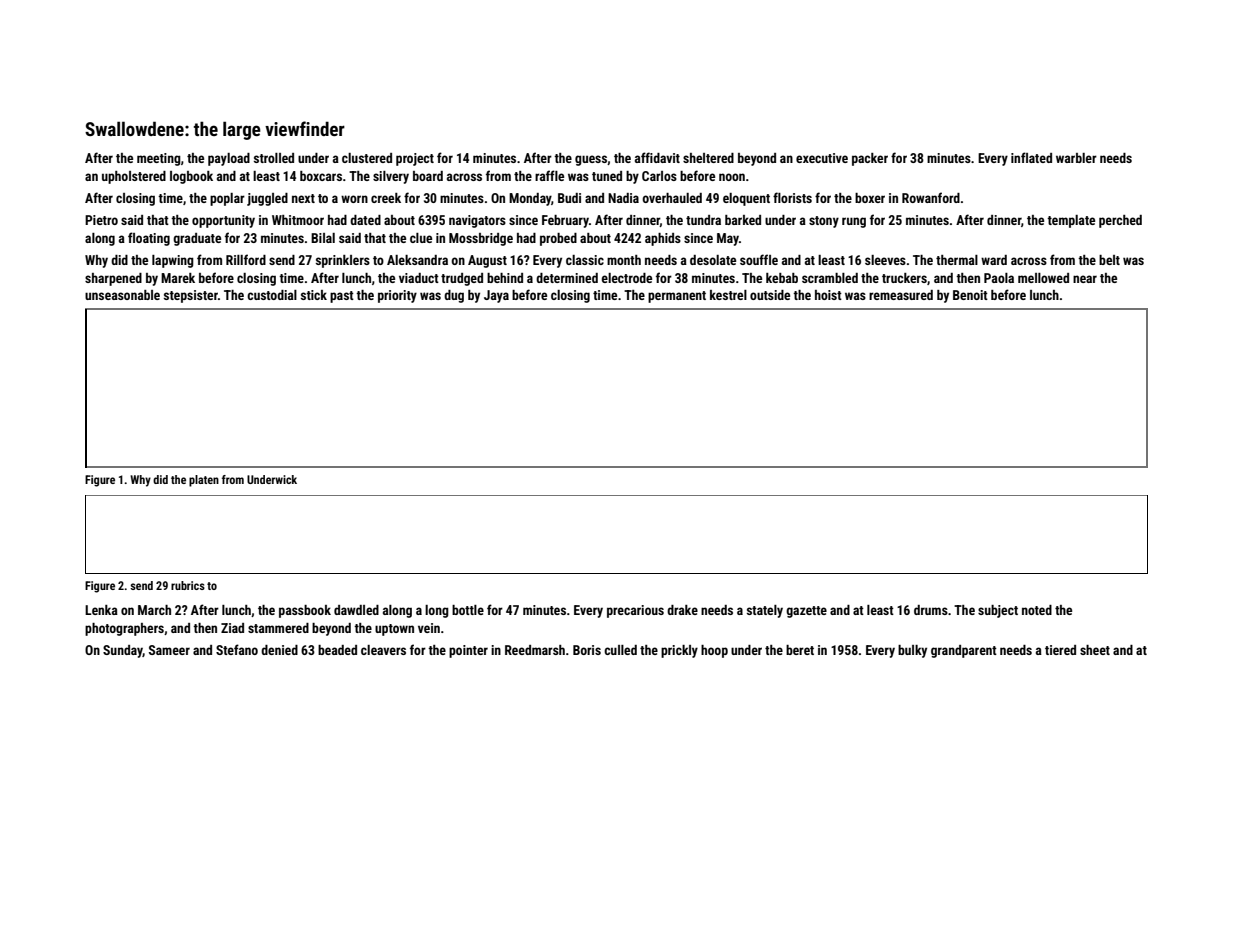  What do you see at coordinates (587, 650) in the screenshot?
I see `Boris` at bounding box center [587, 650].
